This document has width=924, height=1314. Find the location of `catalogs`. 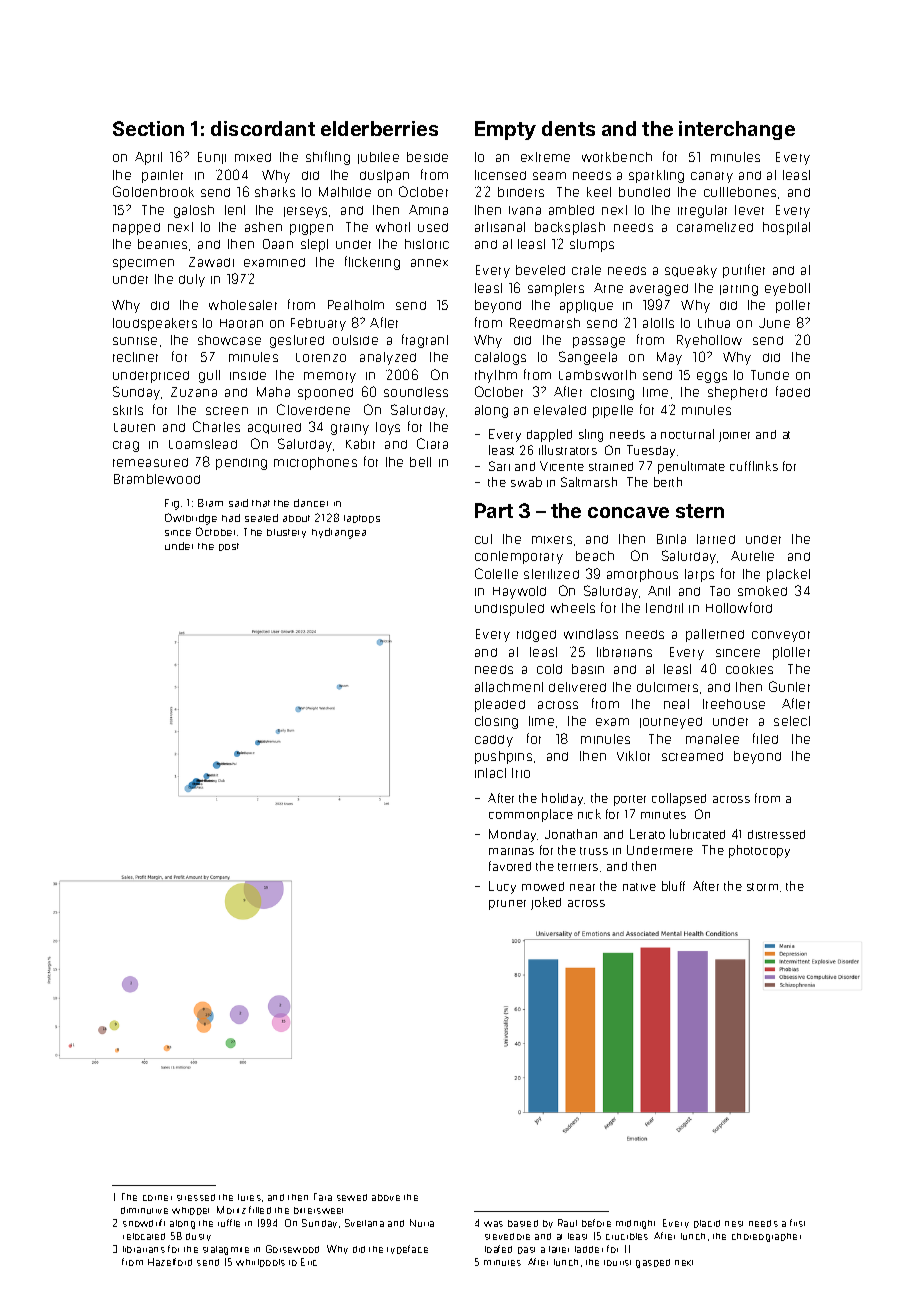

catalogs is located at coordinates (500, 358).
